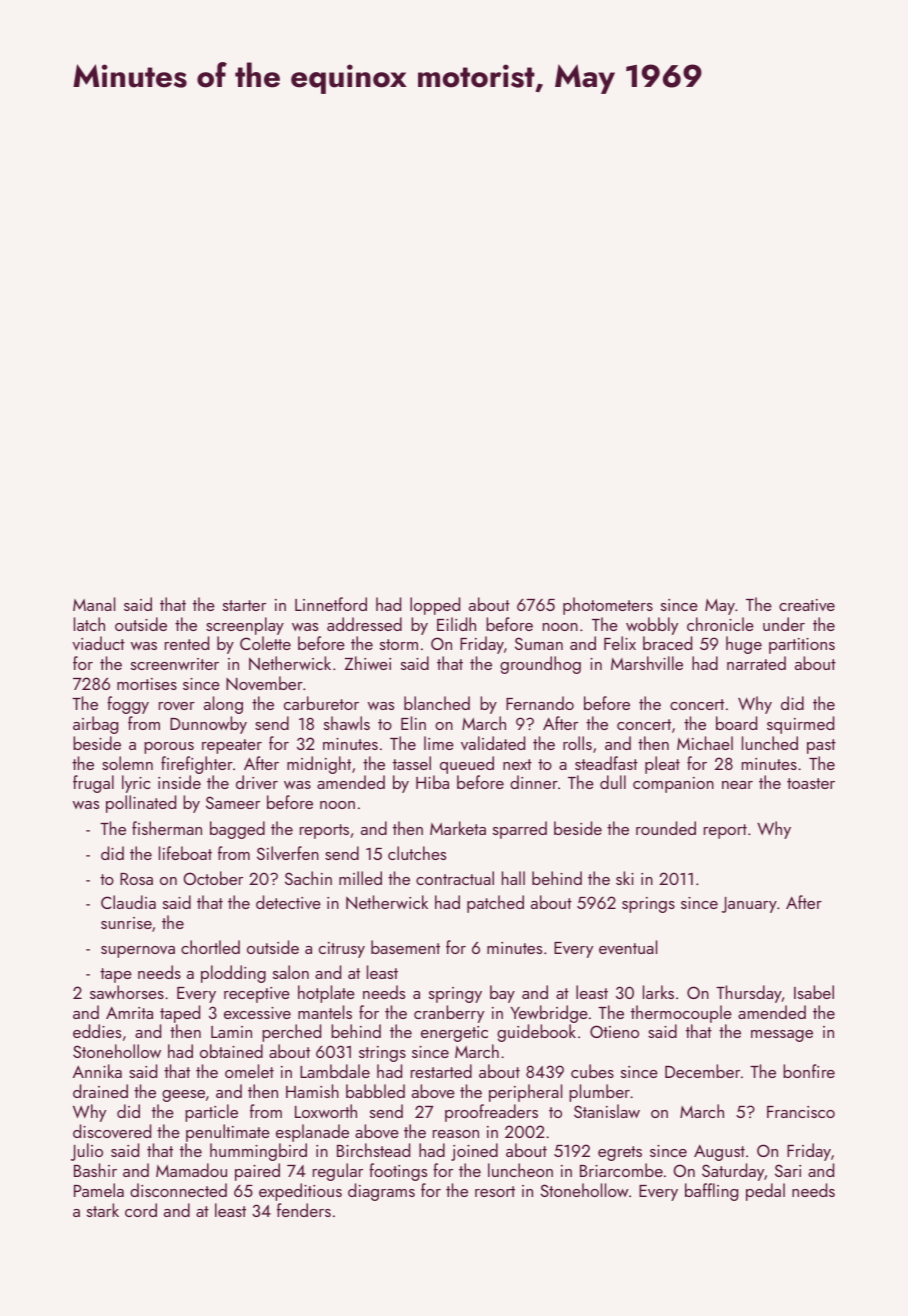  What do you see at coordinates (648, 905) in the document?
I see `springs` at bounding box center [648, 905].
